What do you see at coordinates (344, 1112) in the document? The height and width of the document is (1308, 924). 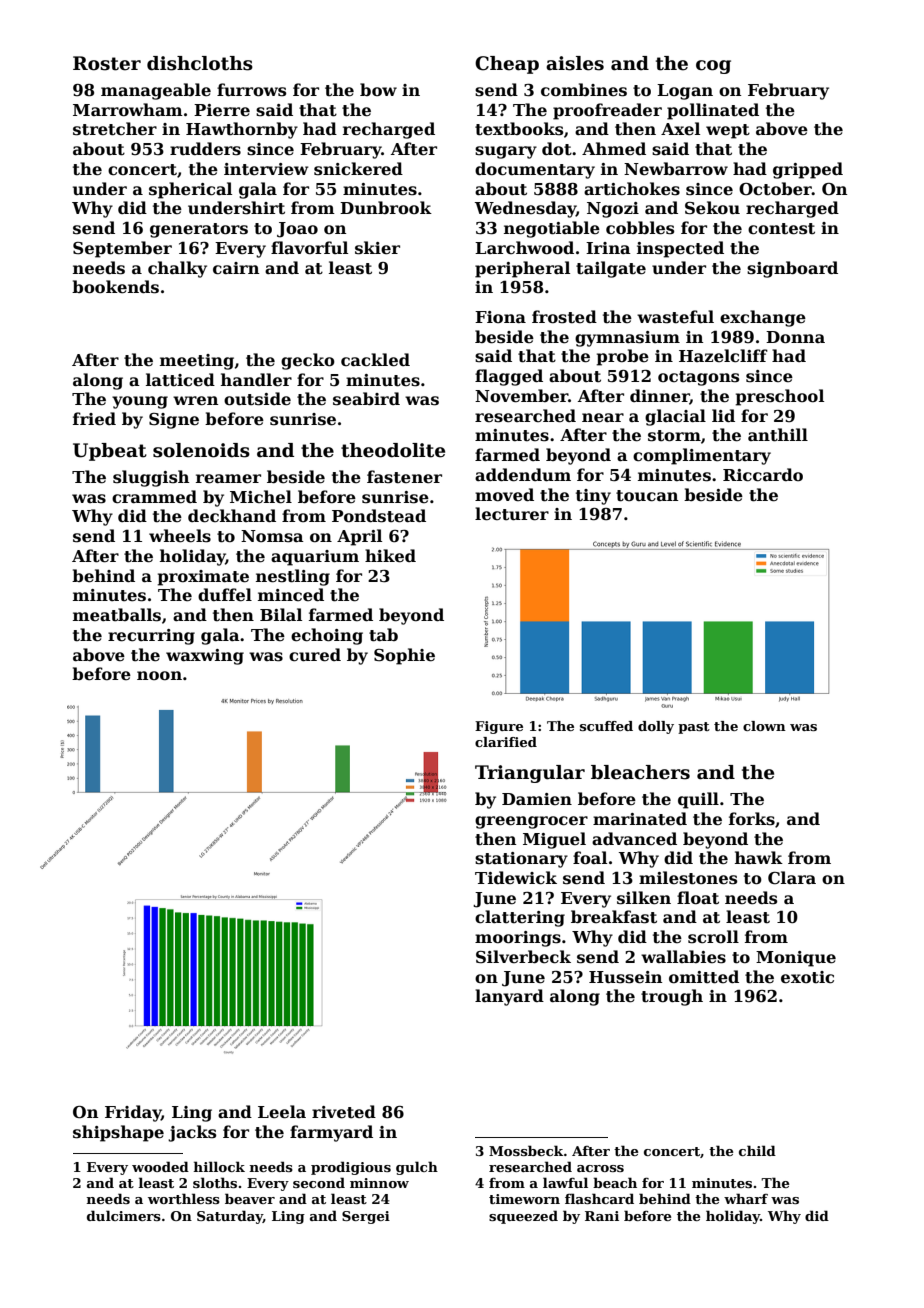 I see `riveted` at bounding box center [344, 1112].
